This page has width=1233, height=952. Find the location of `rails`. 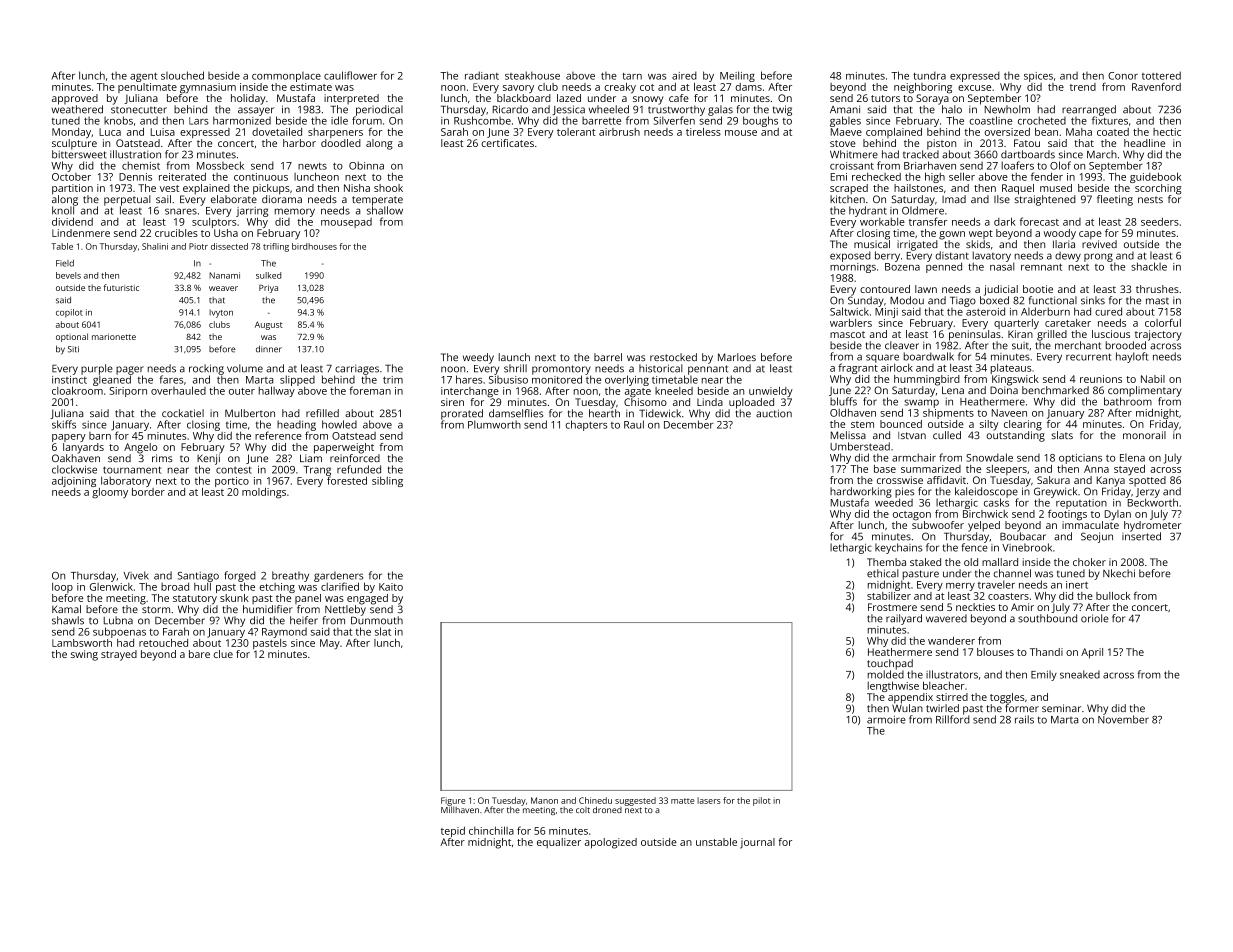

rails is located at coordinates (1024, 719).
